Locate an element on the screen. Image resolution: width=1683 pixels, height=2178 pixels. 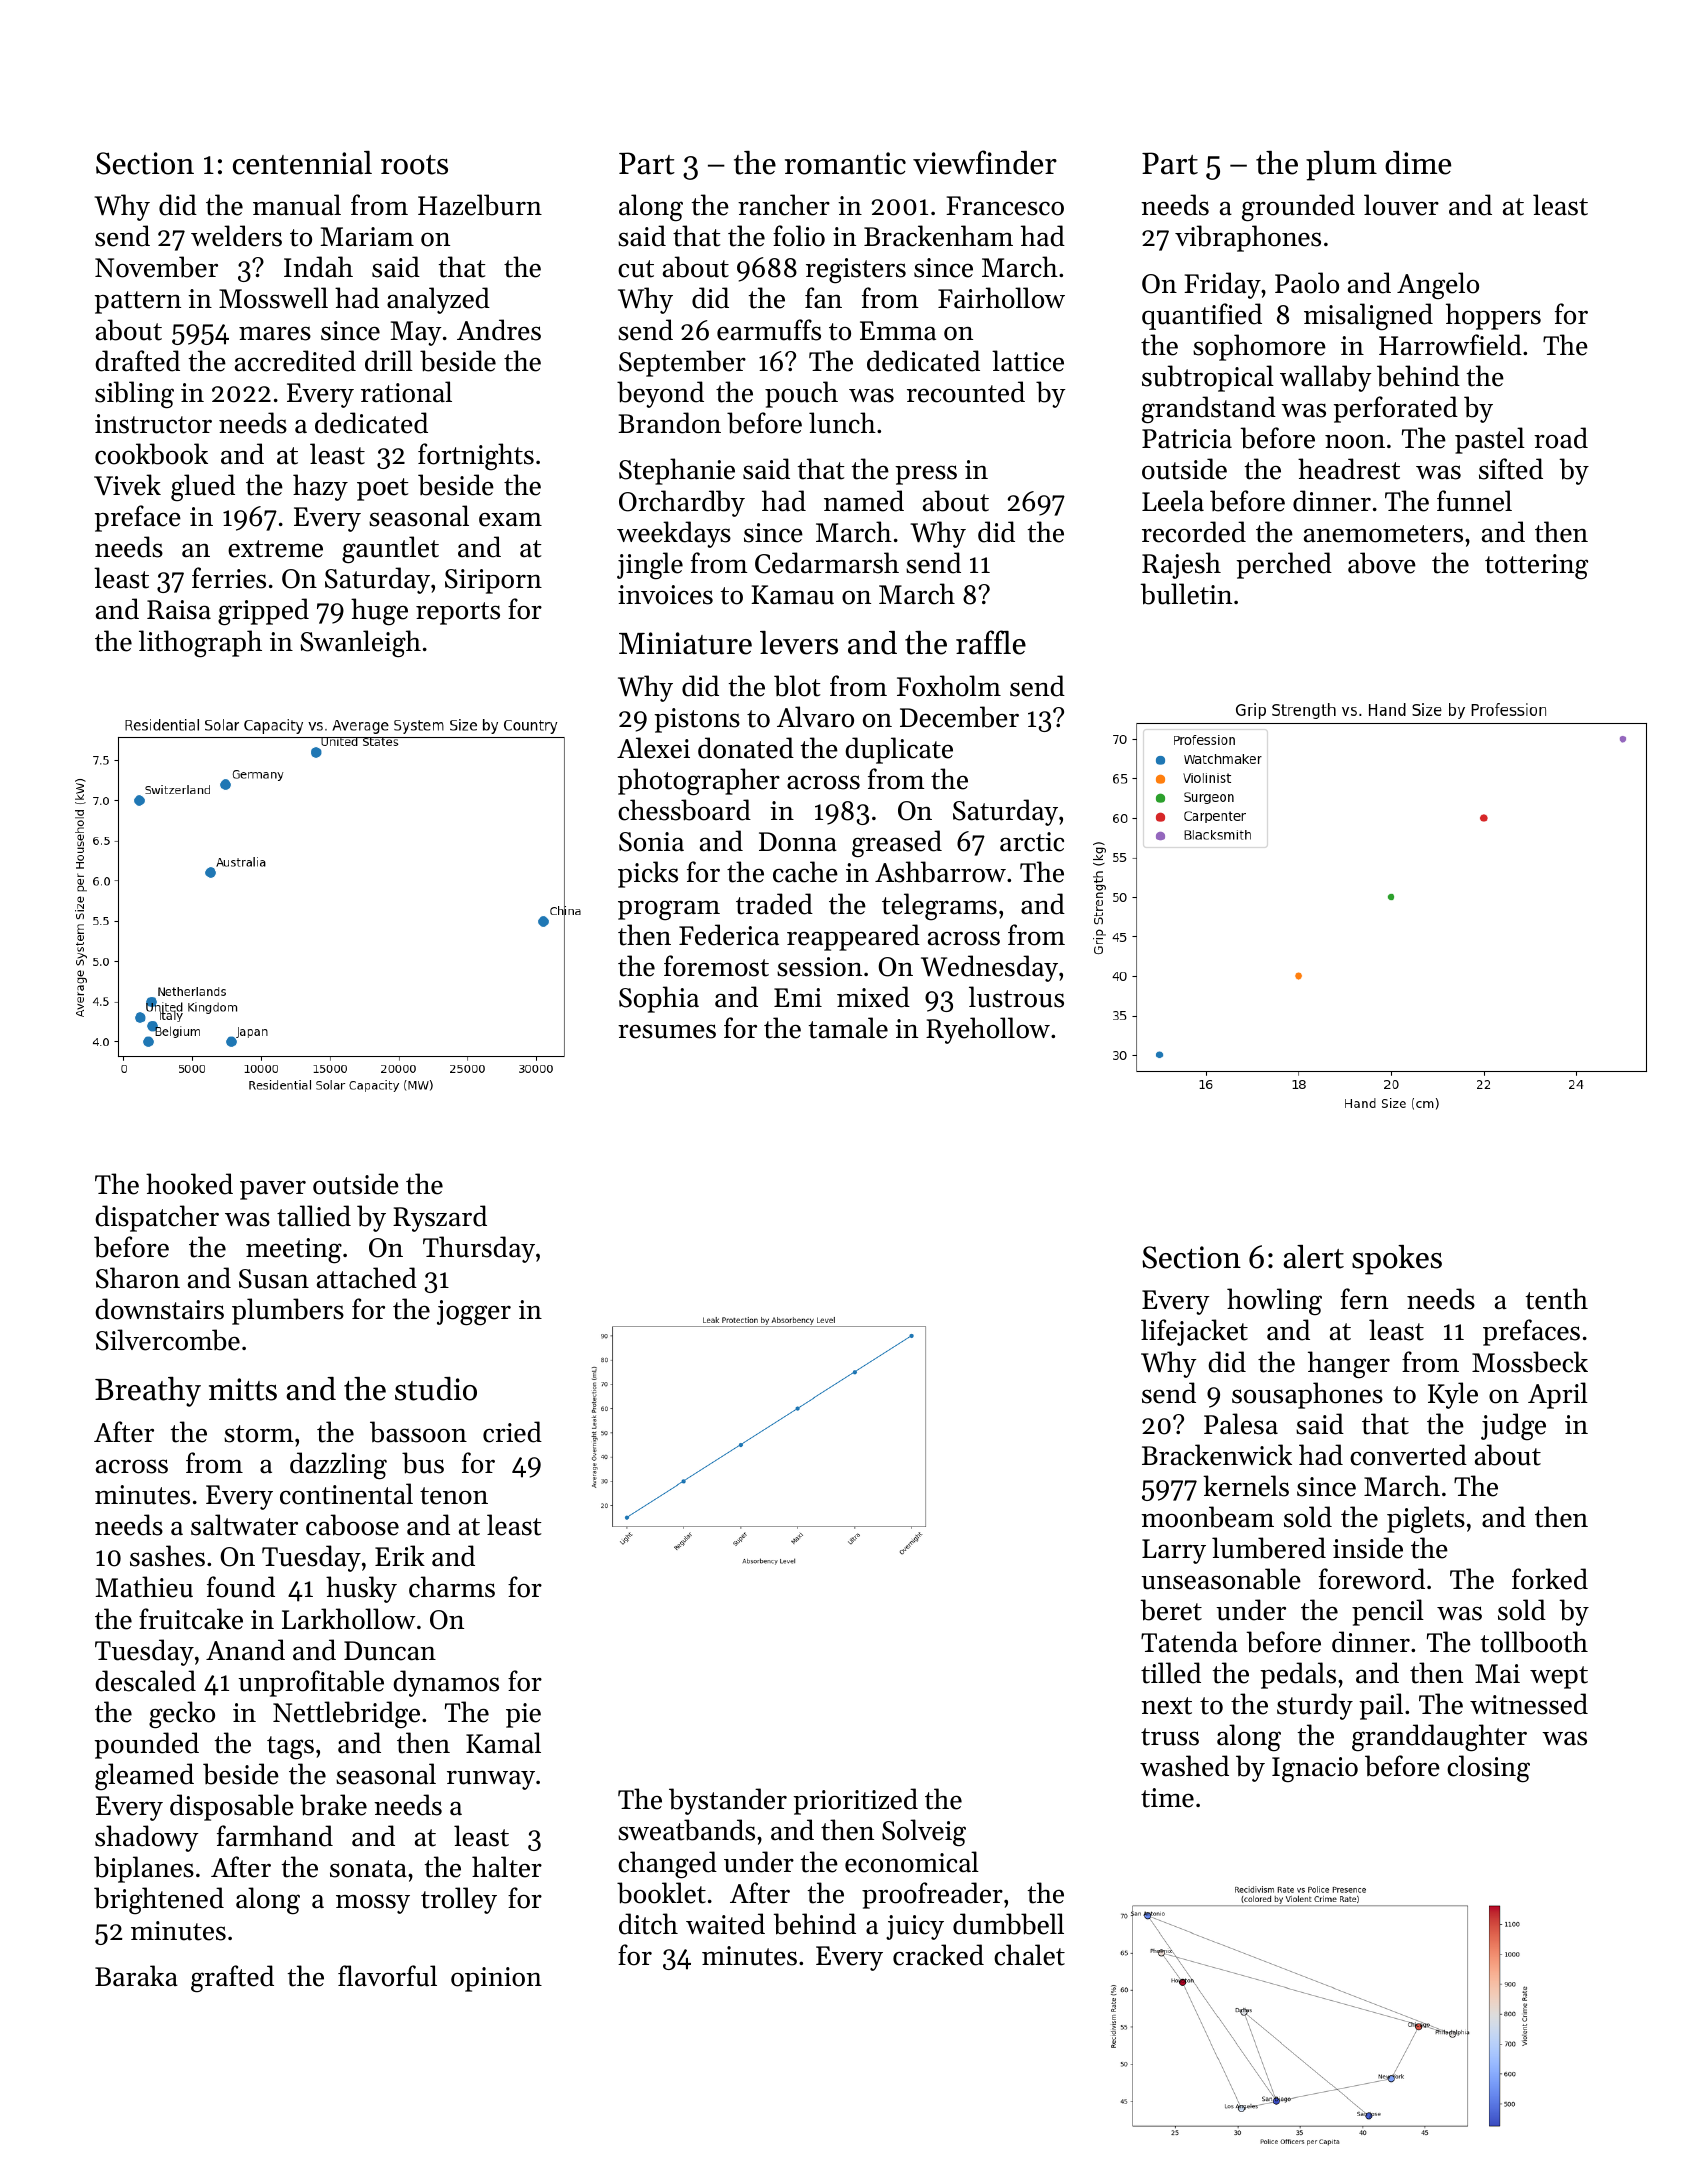
chalet is located at coordinates (1029, 1955).
